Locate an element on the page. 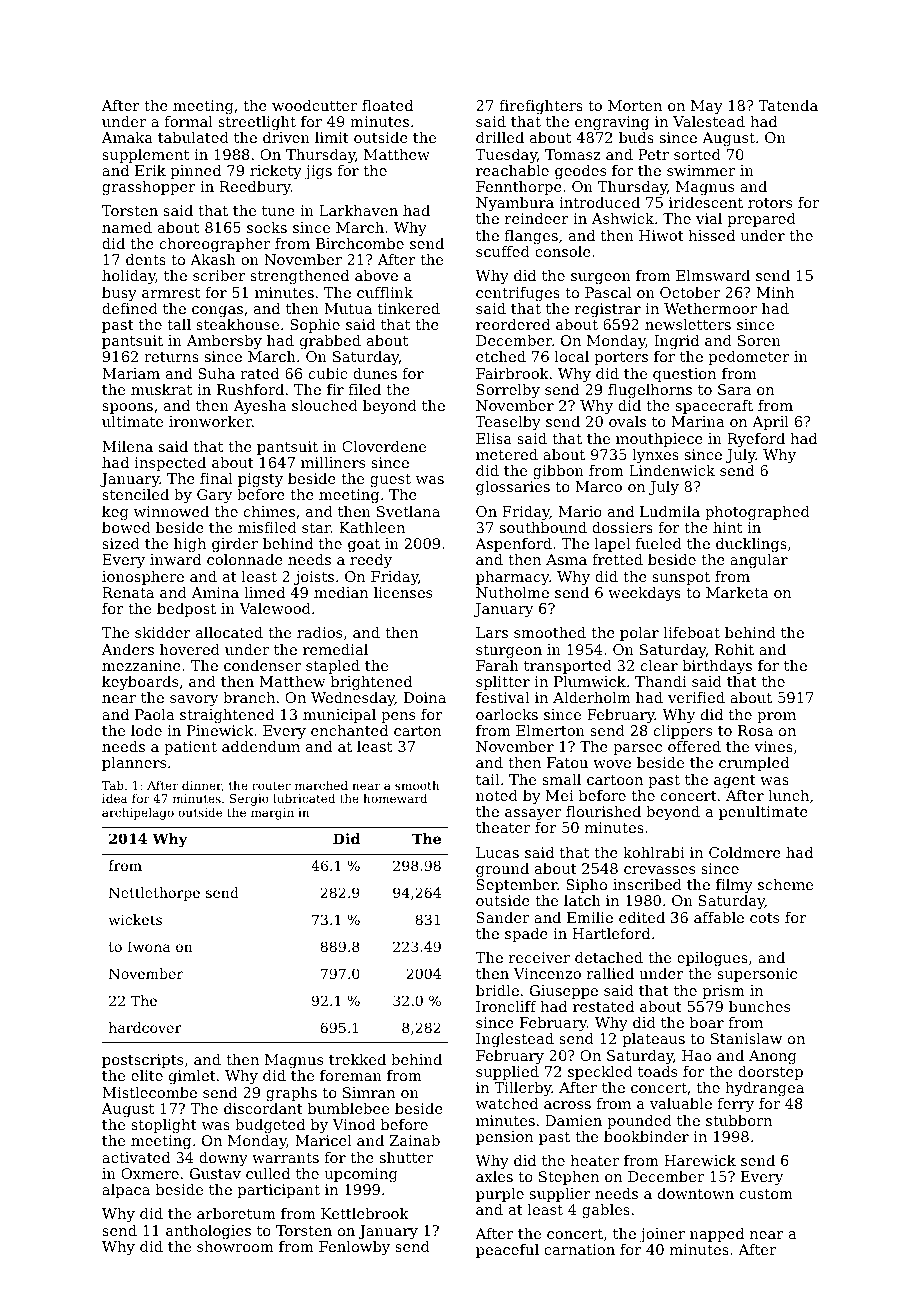 The height and width of the page is (1308, 924). Tatenda is located at coordinates (788, 105).
